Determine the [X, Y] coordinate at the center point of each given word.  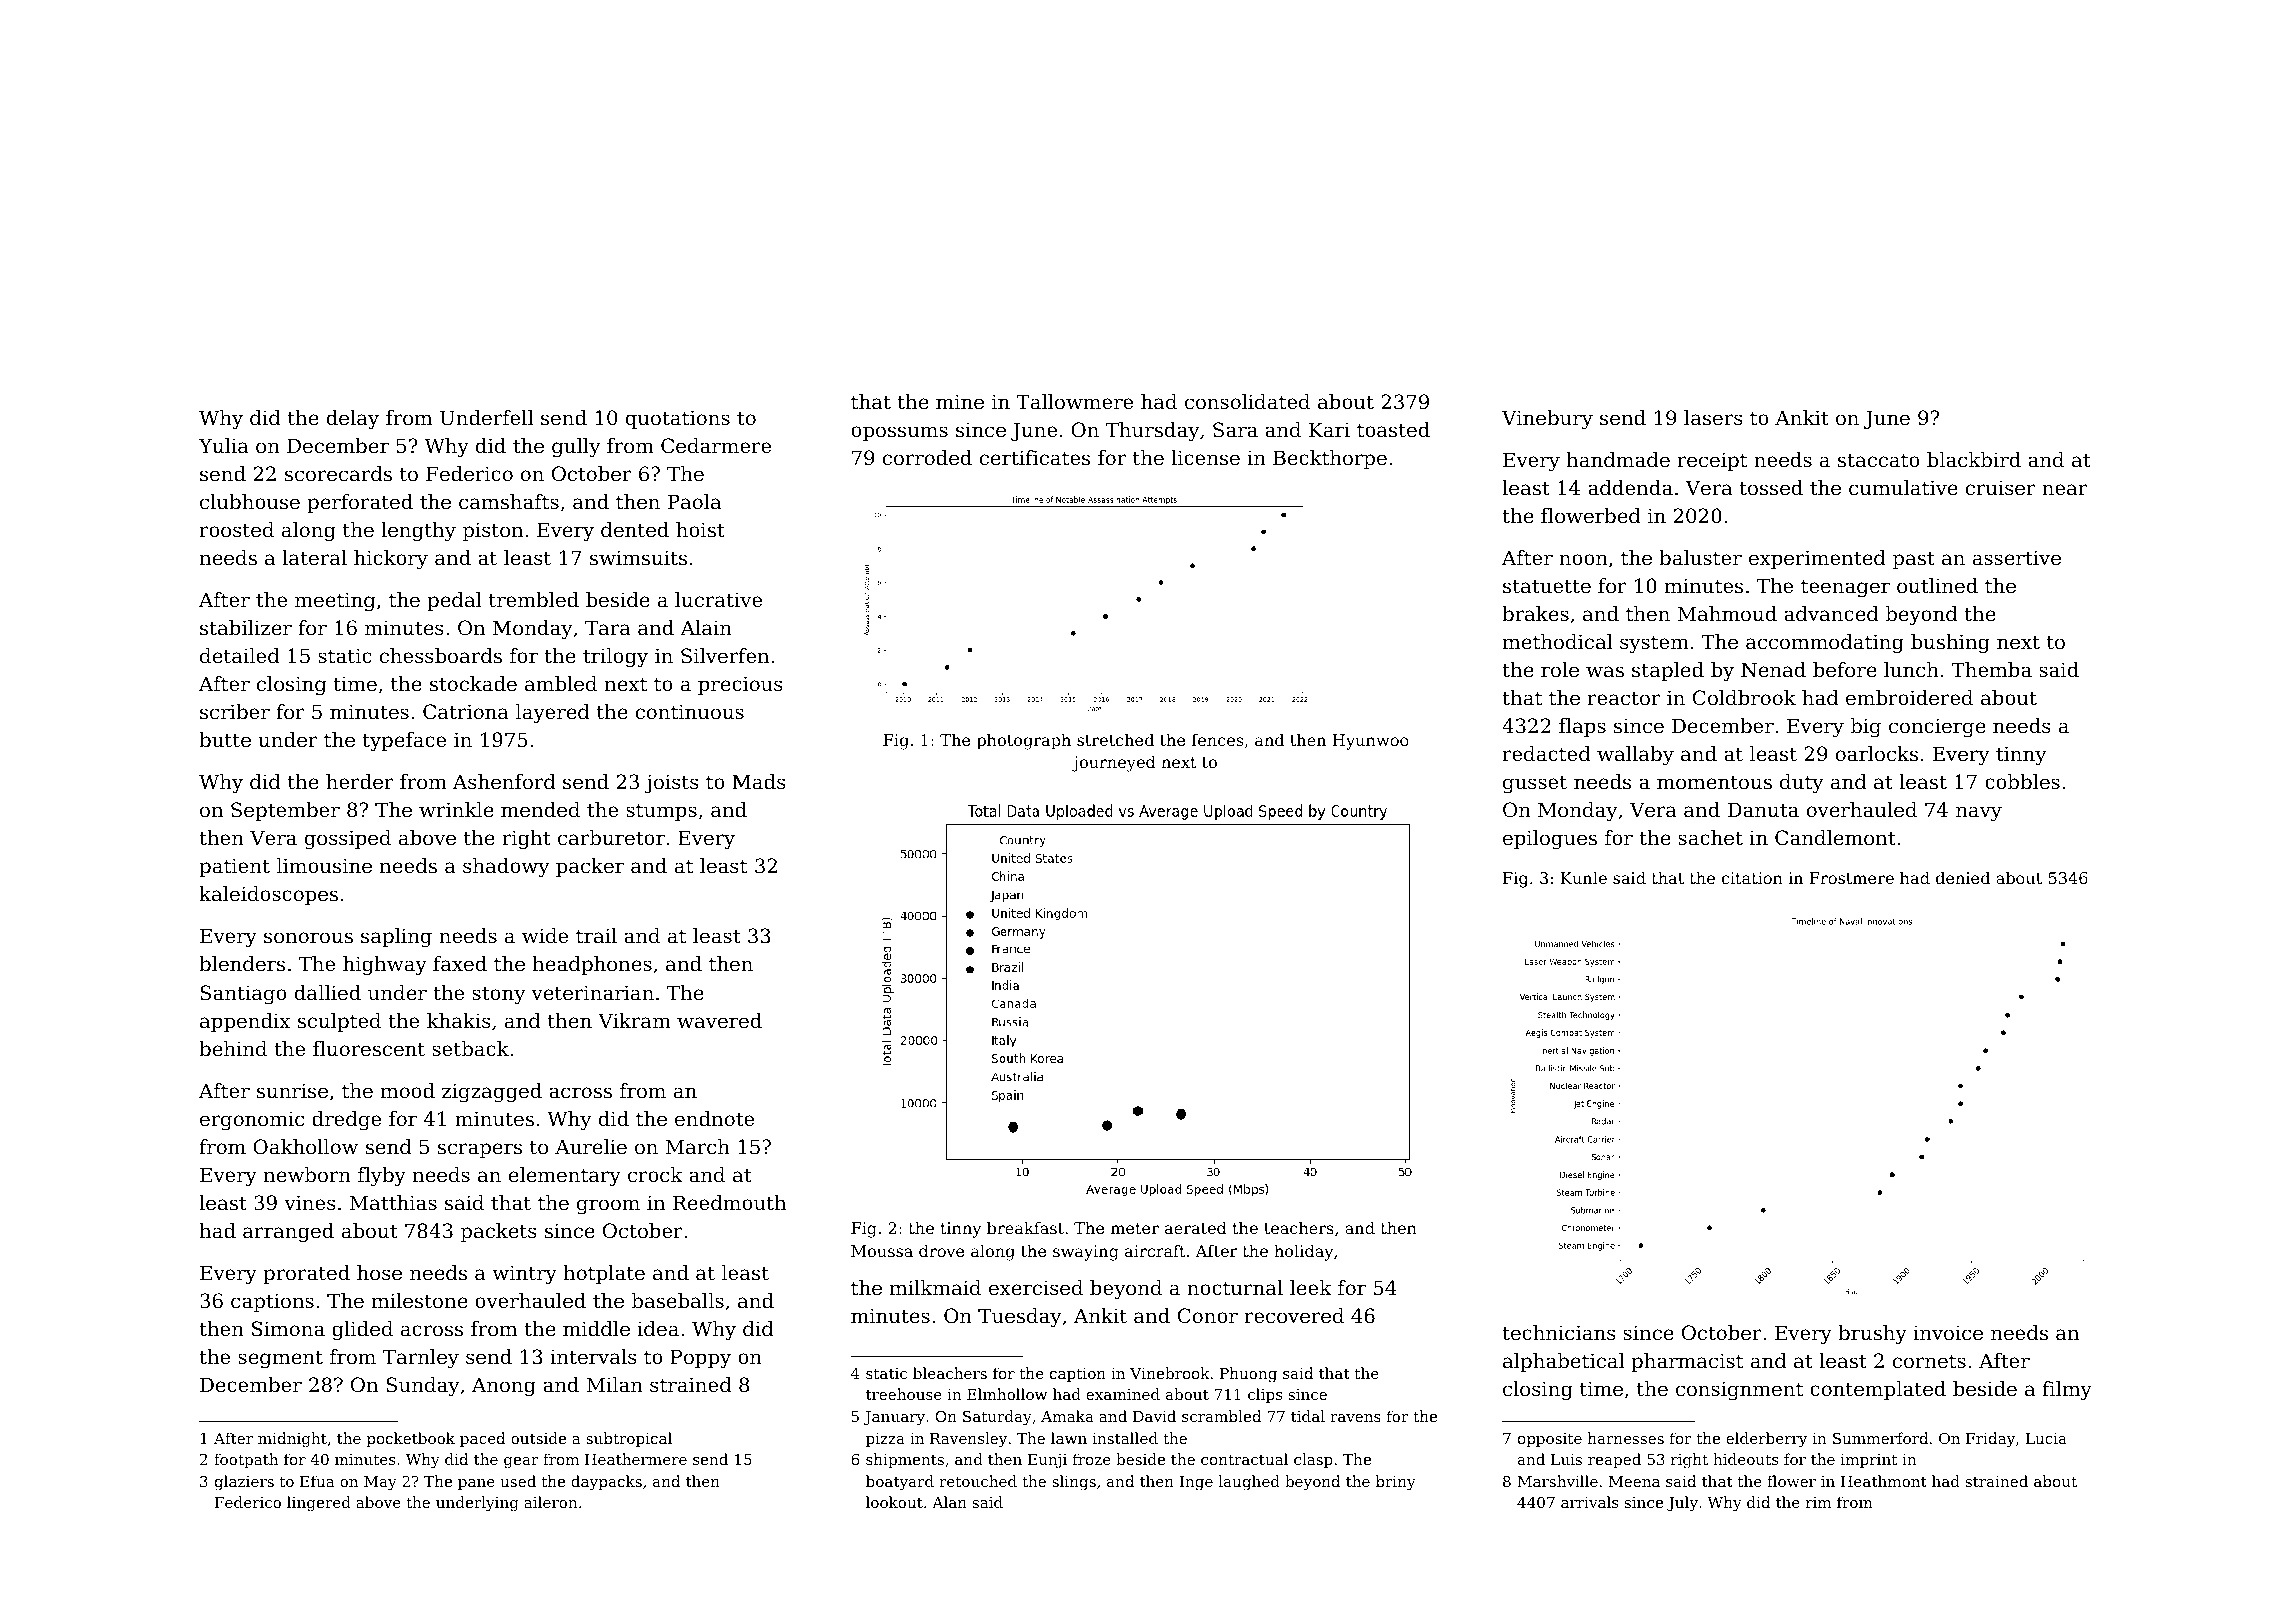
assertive [2017, 558]
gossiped [348, 840]
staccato [1879, 460]
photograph [1024, 741]
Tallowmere [1074, 402]
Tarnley [421, 1359]
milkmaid [935, 1288]
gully [576, 448]
